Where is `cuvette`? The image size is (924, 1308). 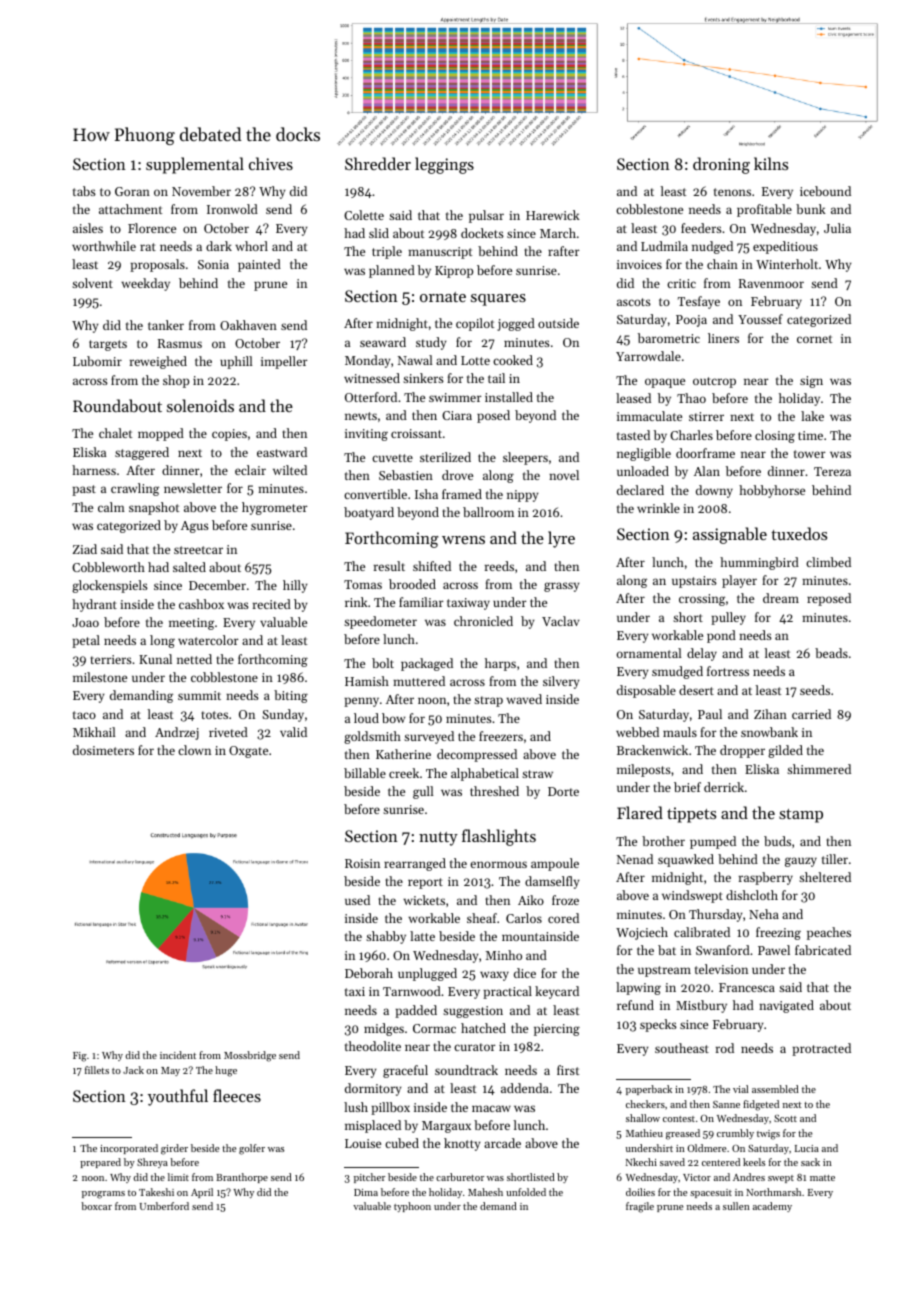
cuvette is located at coordinates (392, 458).
